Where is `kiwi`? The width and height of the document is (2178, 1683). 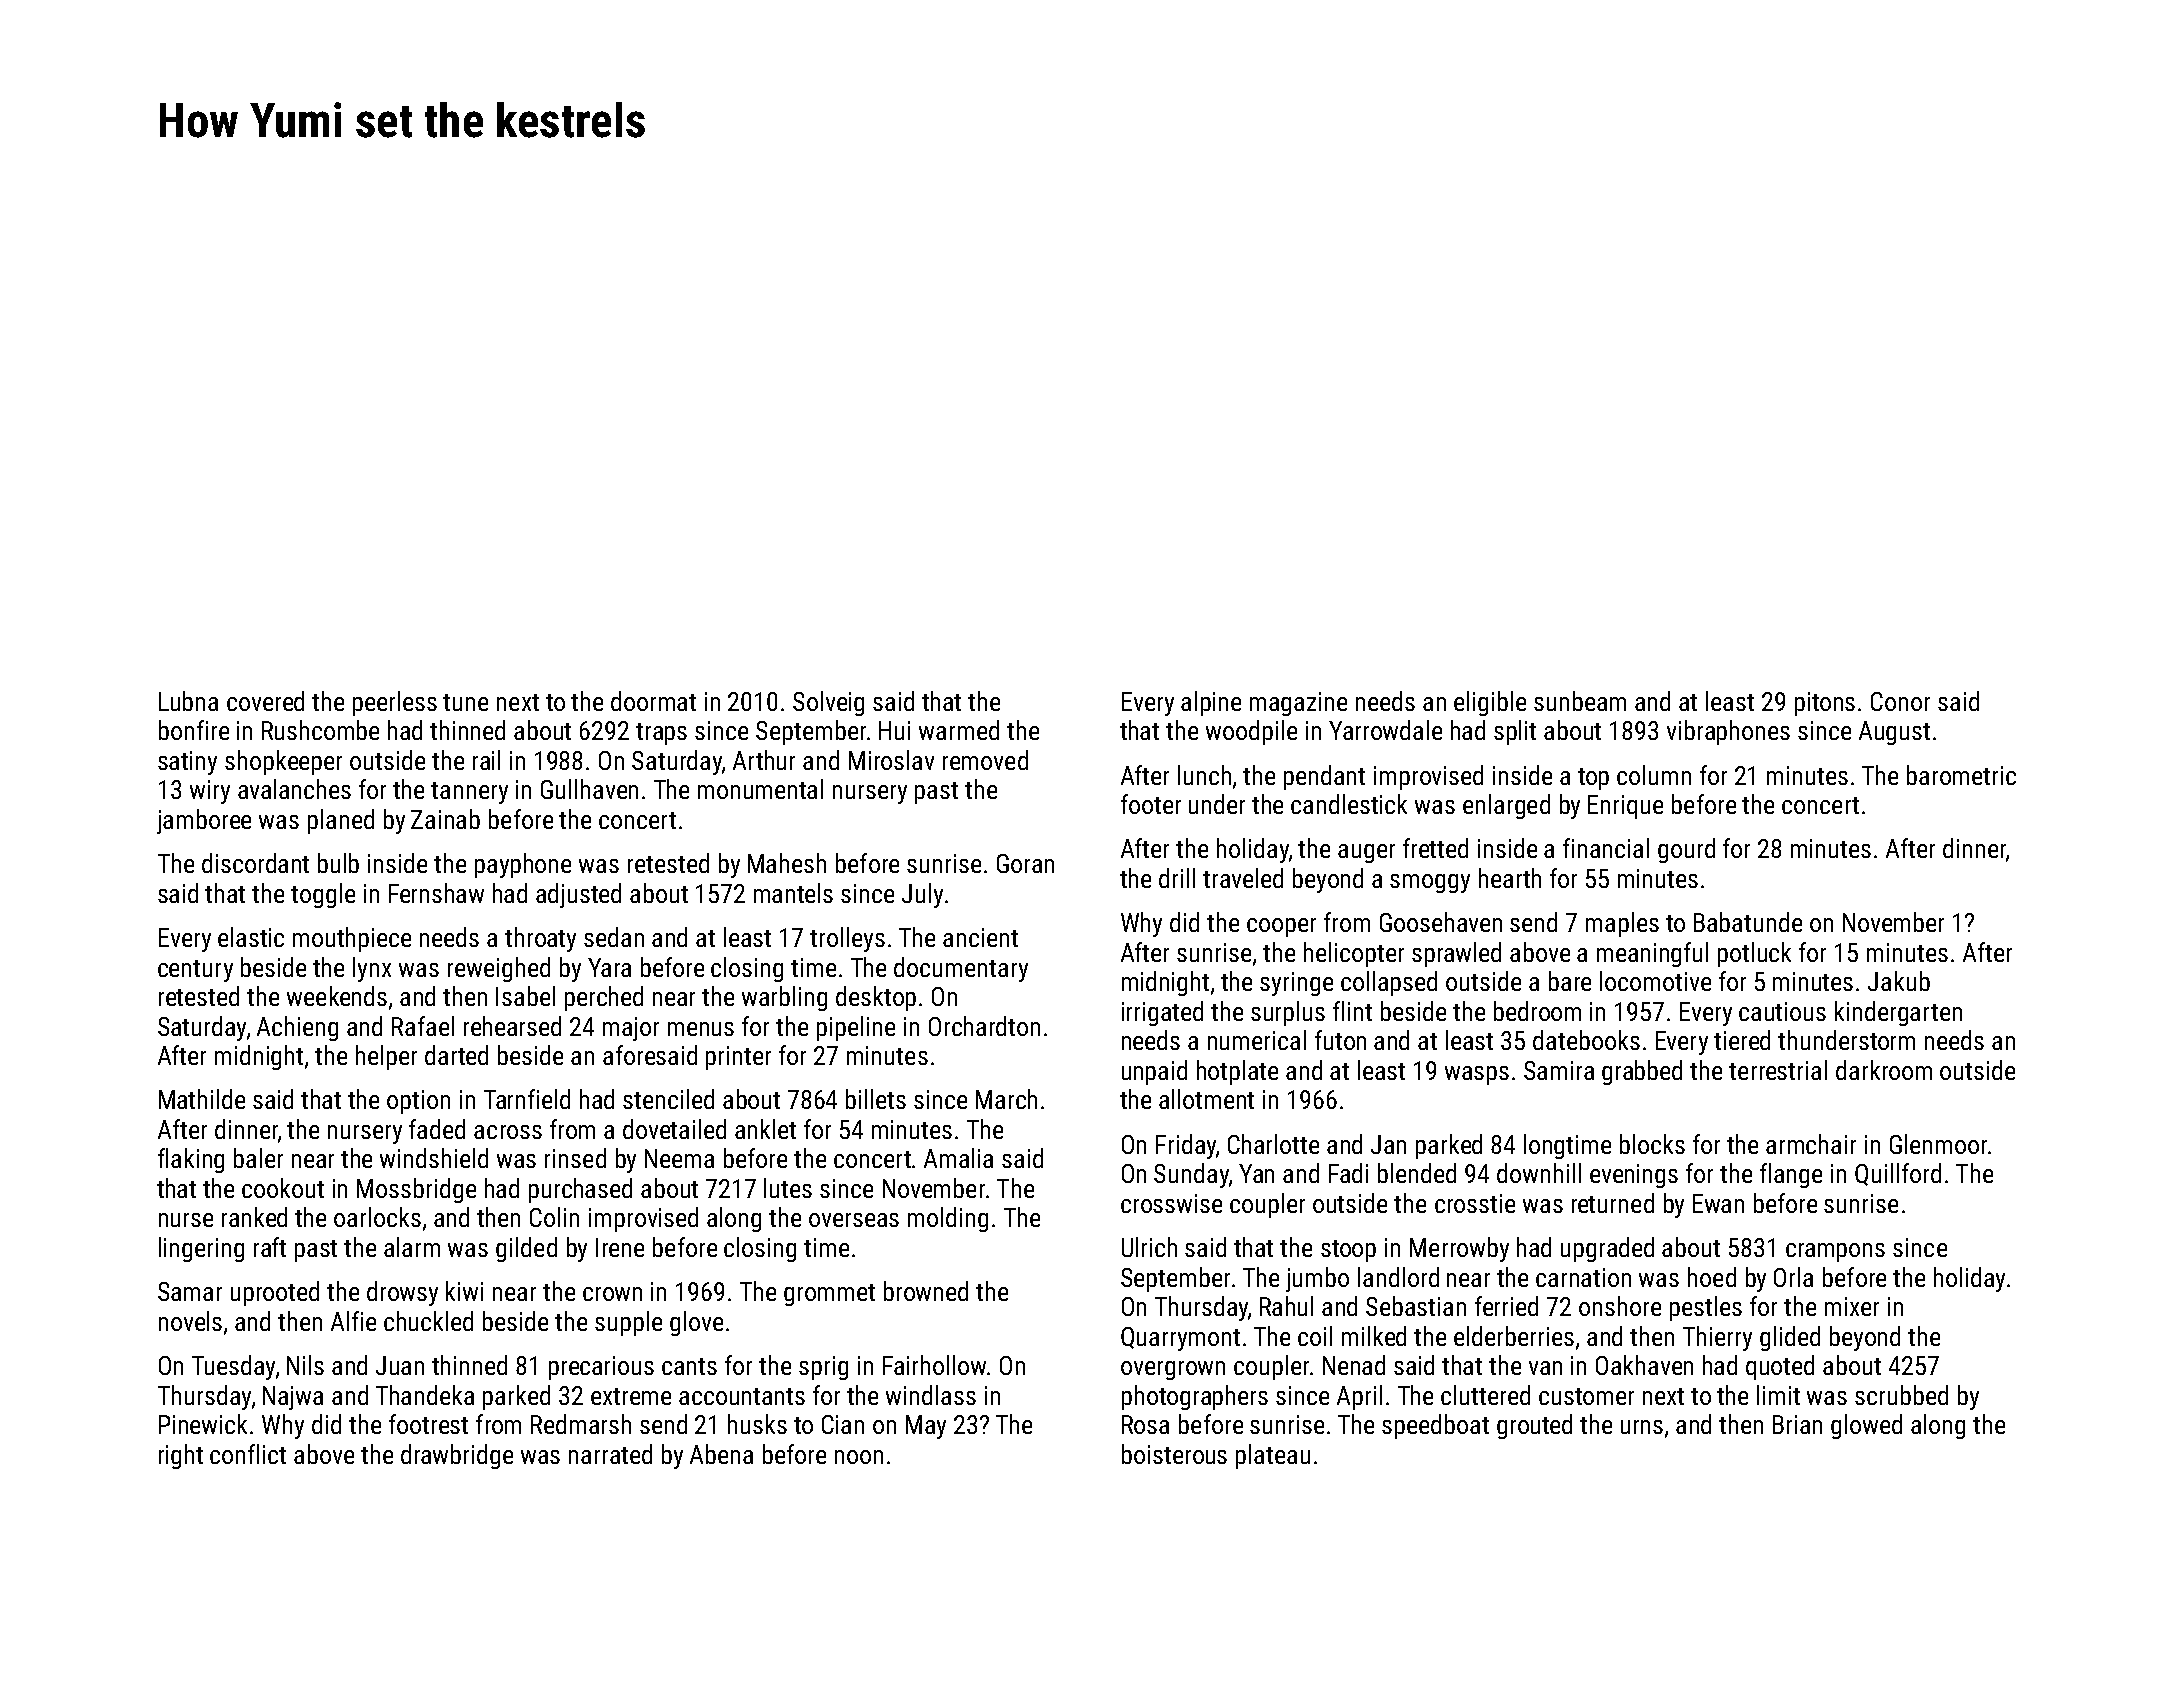
kiwi is located at coordinates (464, 1291).
